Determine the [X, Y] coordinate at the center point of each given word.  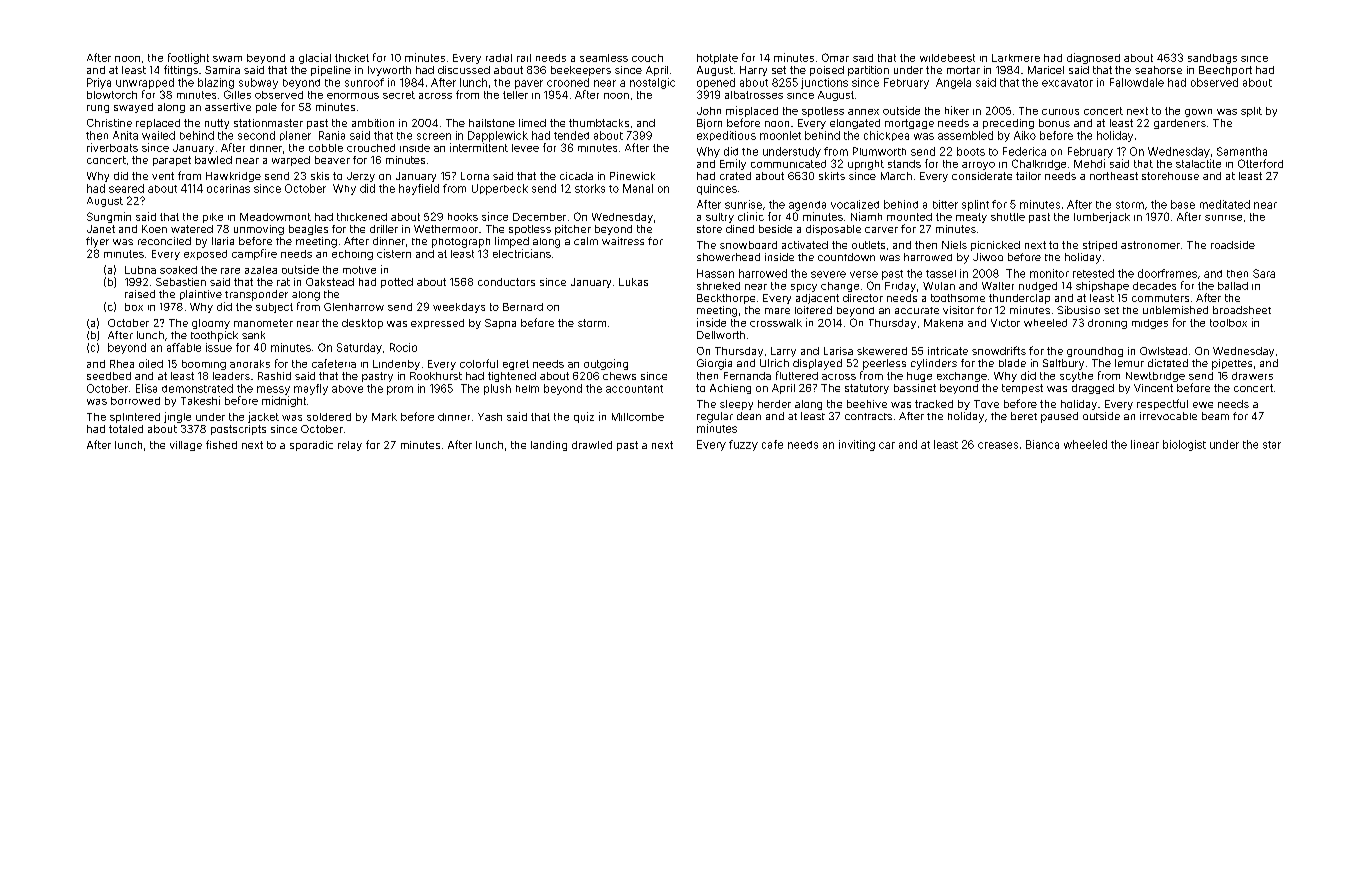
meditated [1225, 204]
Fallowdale [1137, 82]
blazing [216, 83]
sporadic [311, 446]
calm [586, 241]
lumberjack [1102, 217]
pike [213, 218]
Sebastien [181, 282]
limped [512, 242]
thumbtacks [599, 123]
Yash [490, 417]
